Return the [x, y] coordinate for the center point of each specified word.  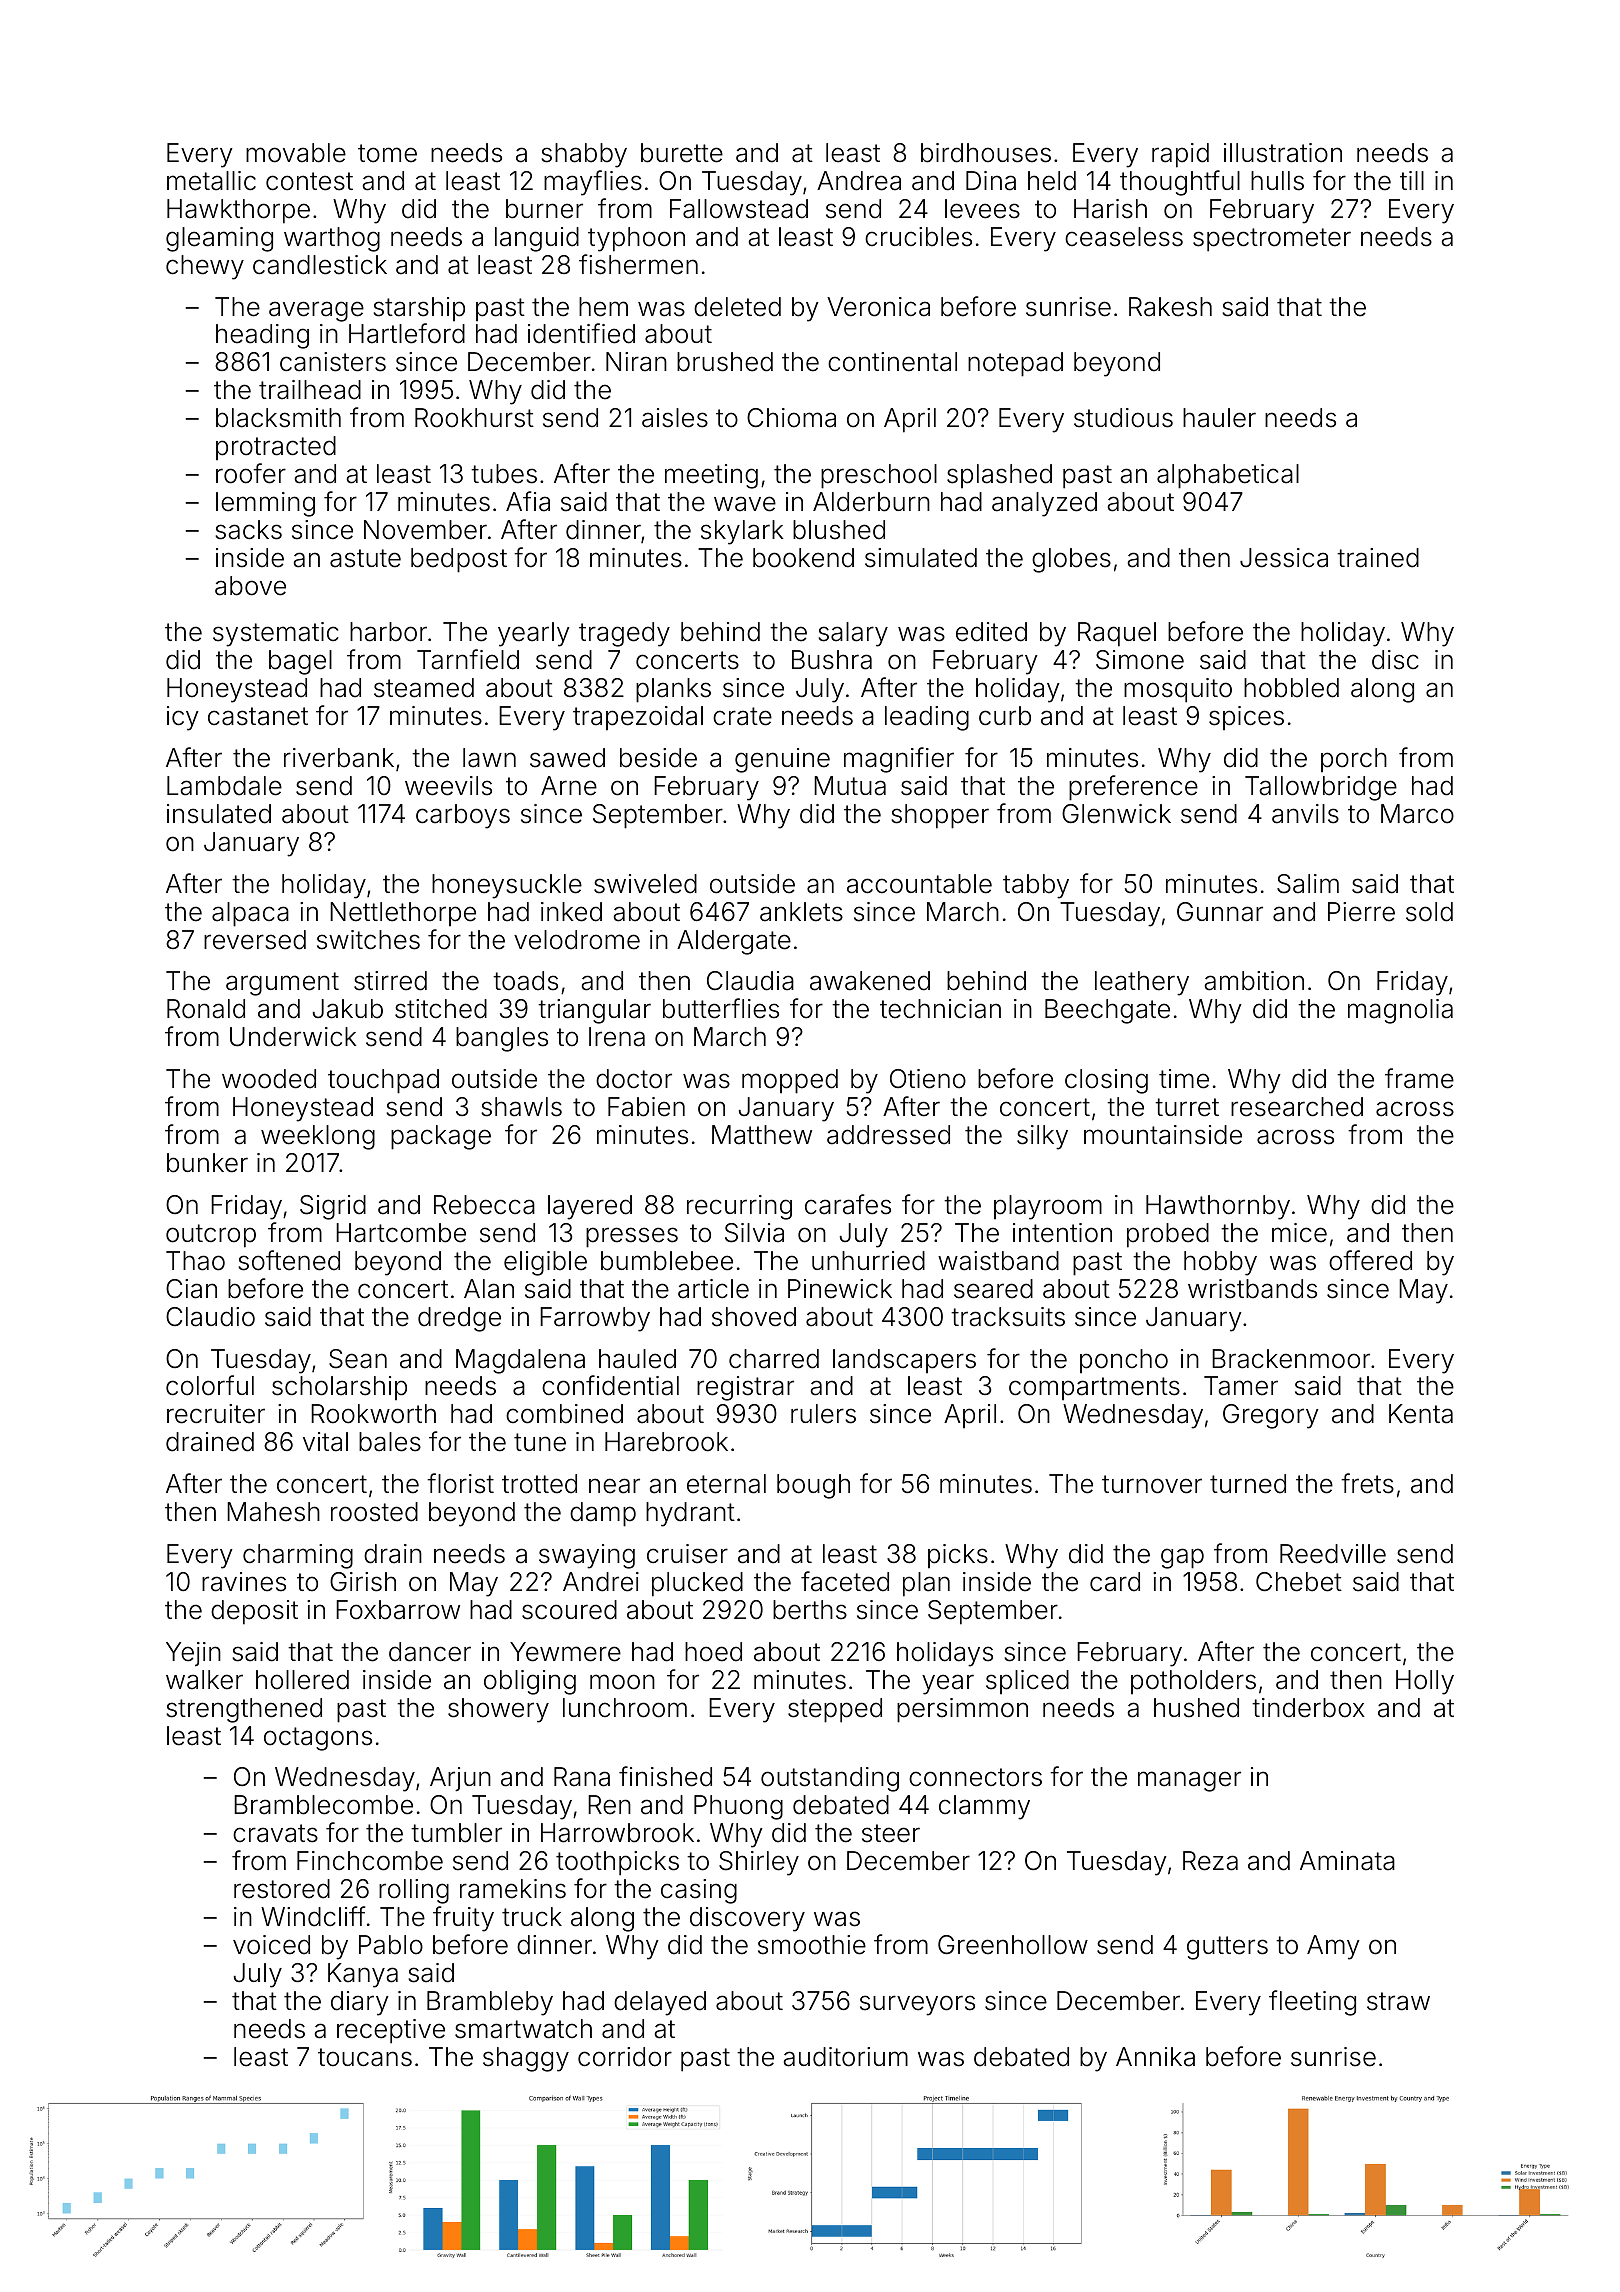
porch [1354, 760]
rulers [823, 1414]
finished [665, 1776]
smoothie [812, 1945]
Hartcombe [401, 1233]
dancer [430, 1652]
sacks [248, 530]
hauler [1219, 418]
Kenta [1421, 1414]
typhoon [636, 239]
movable [296, 153]
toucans [365, 2057]
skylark [742, 532]
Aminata [1347, 1861]
